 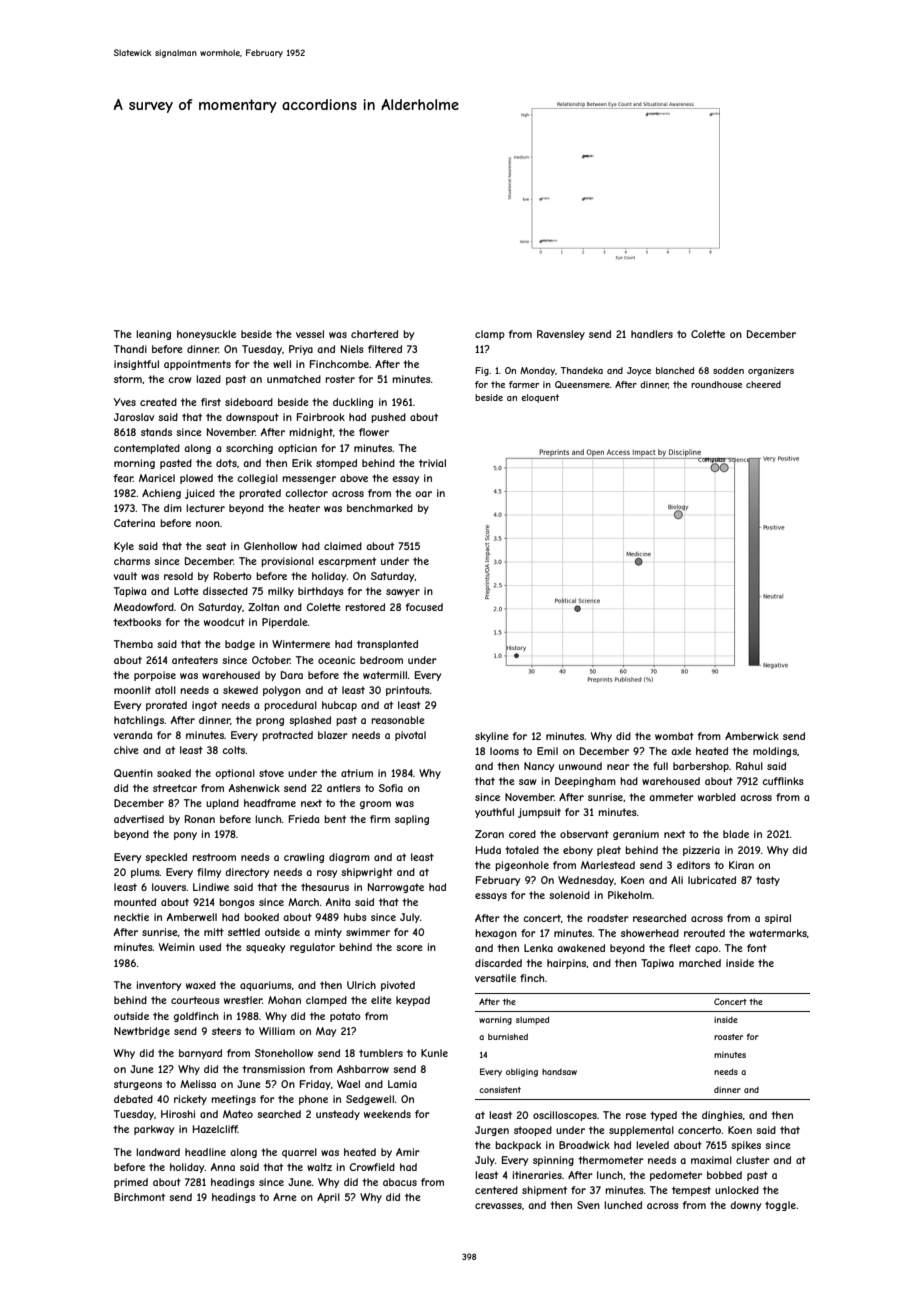 What do you see at coordinates (775, 752) in the image?
I see `moldings` at bounding box center [775, 752].
